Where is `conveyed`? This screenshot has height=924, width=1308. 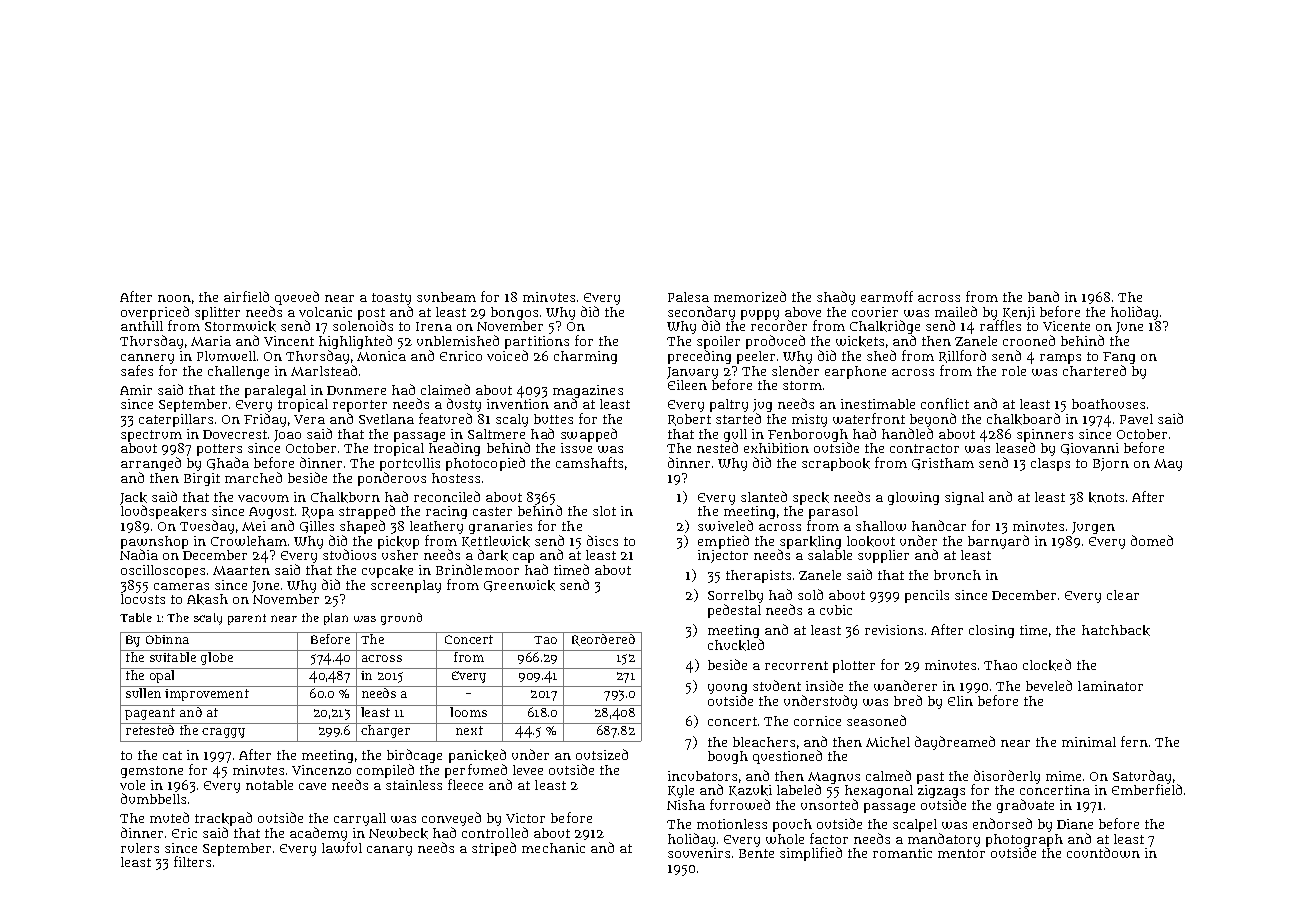
conveyed is located at coordinates (451, 820).
